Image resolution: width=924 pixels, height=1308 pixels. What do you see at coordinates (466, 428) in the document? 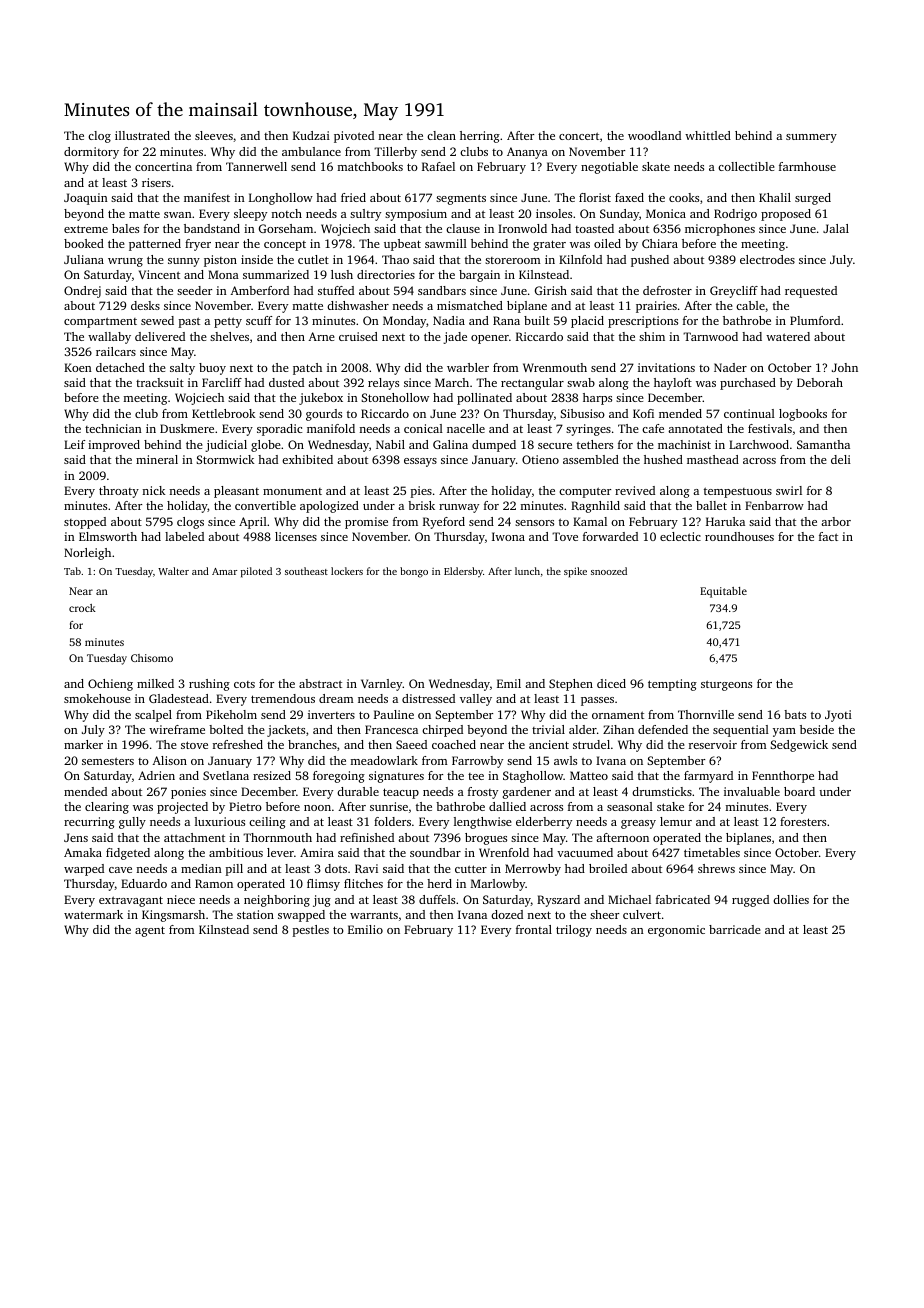
I see `nacelle` at bounding box center [466, 428].
